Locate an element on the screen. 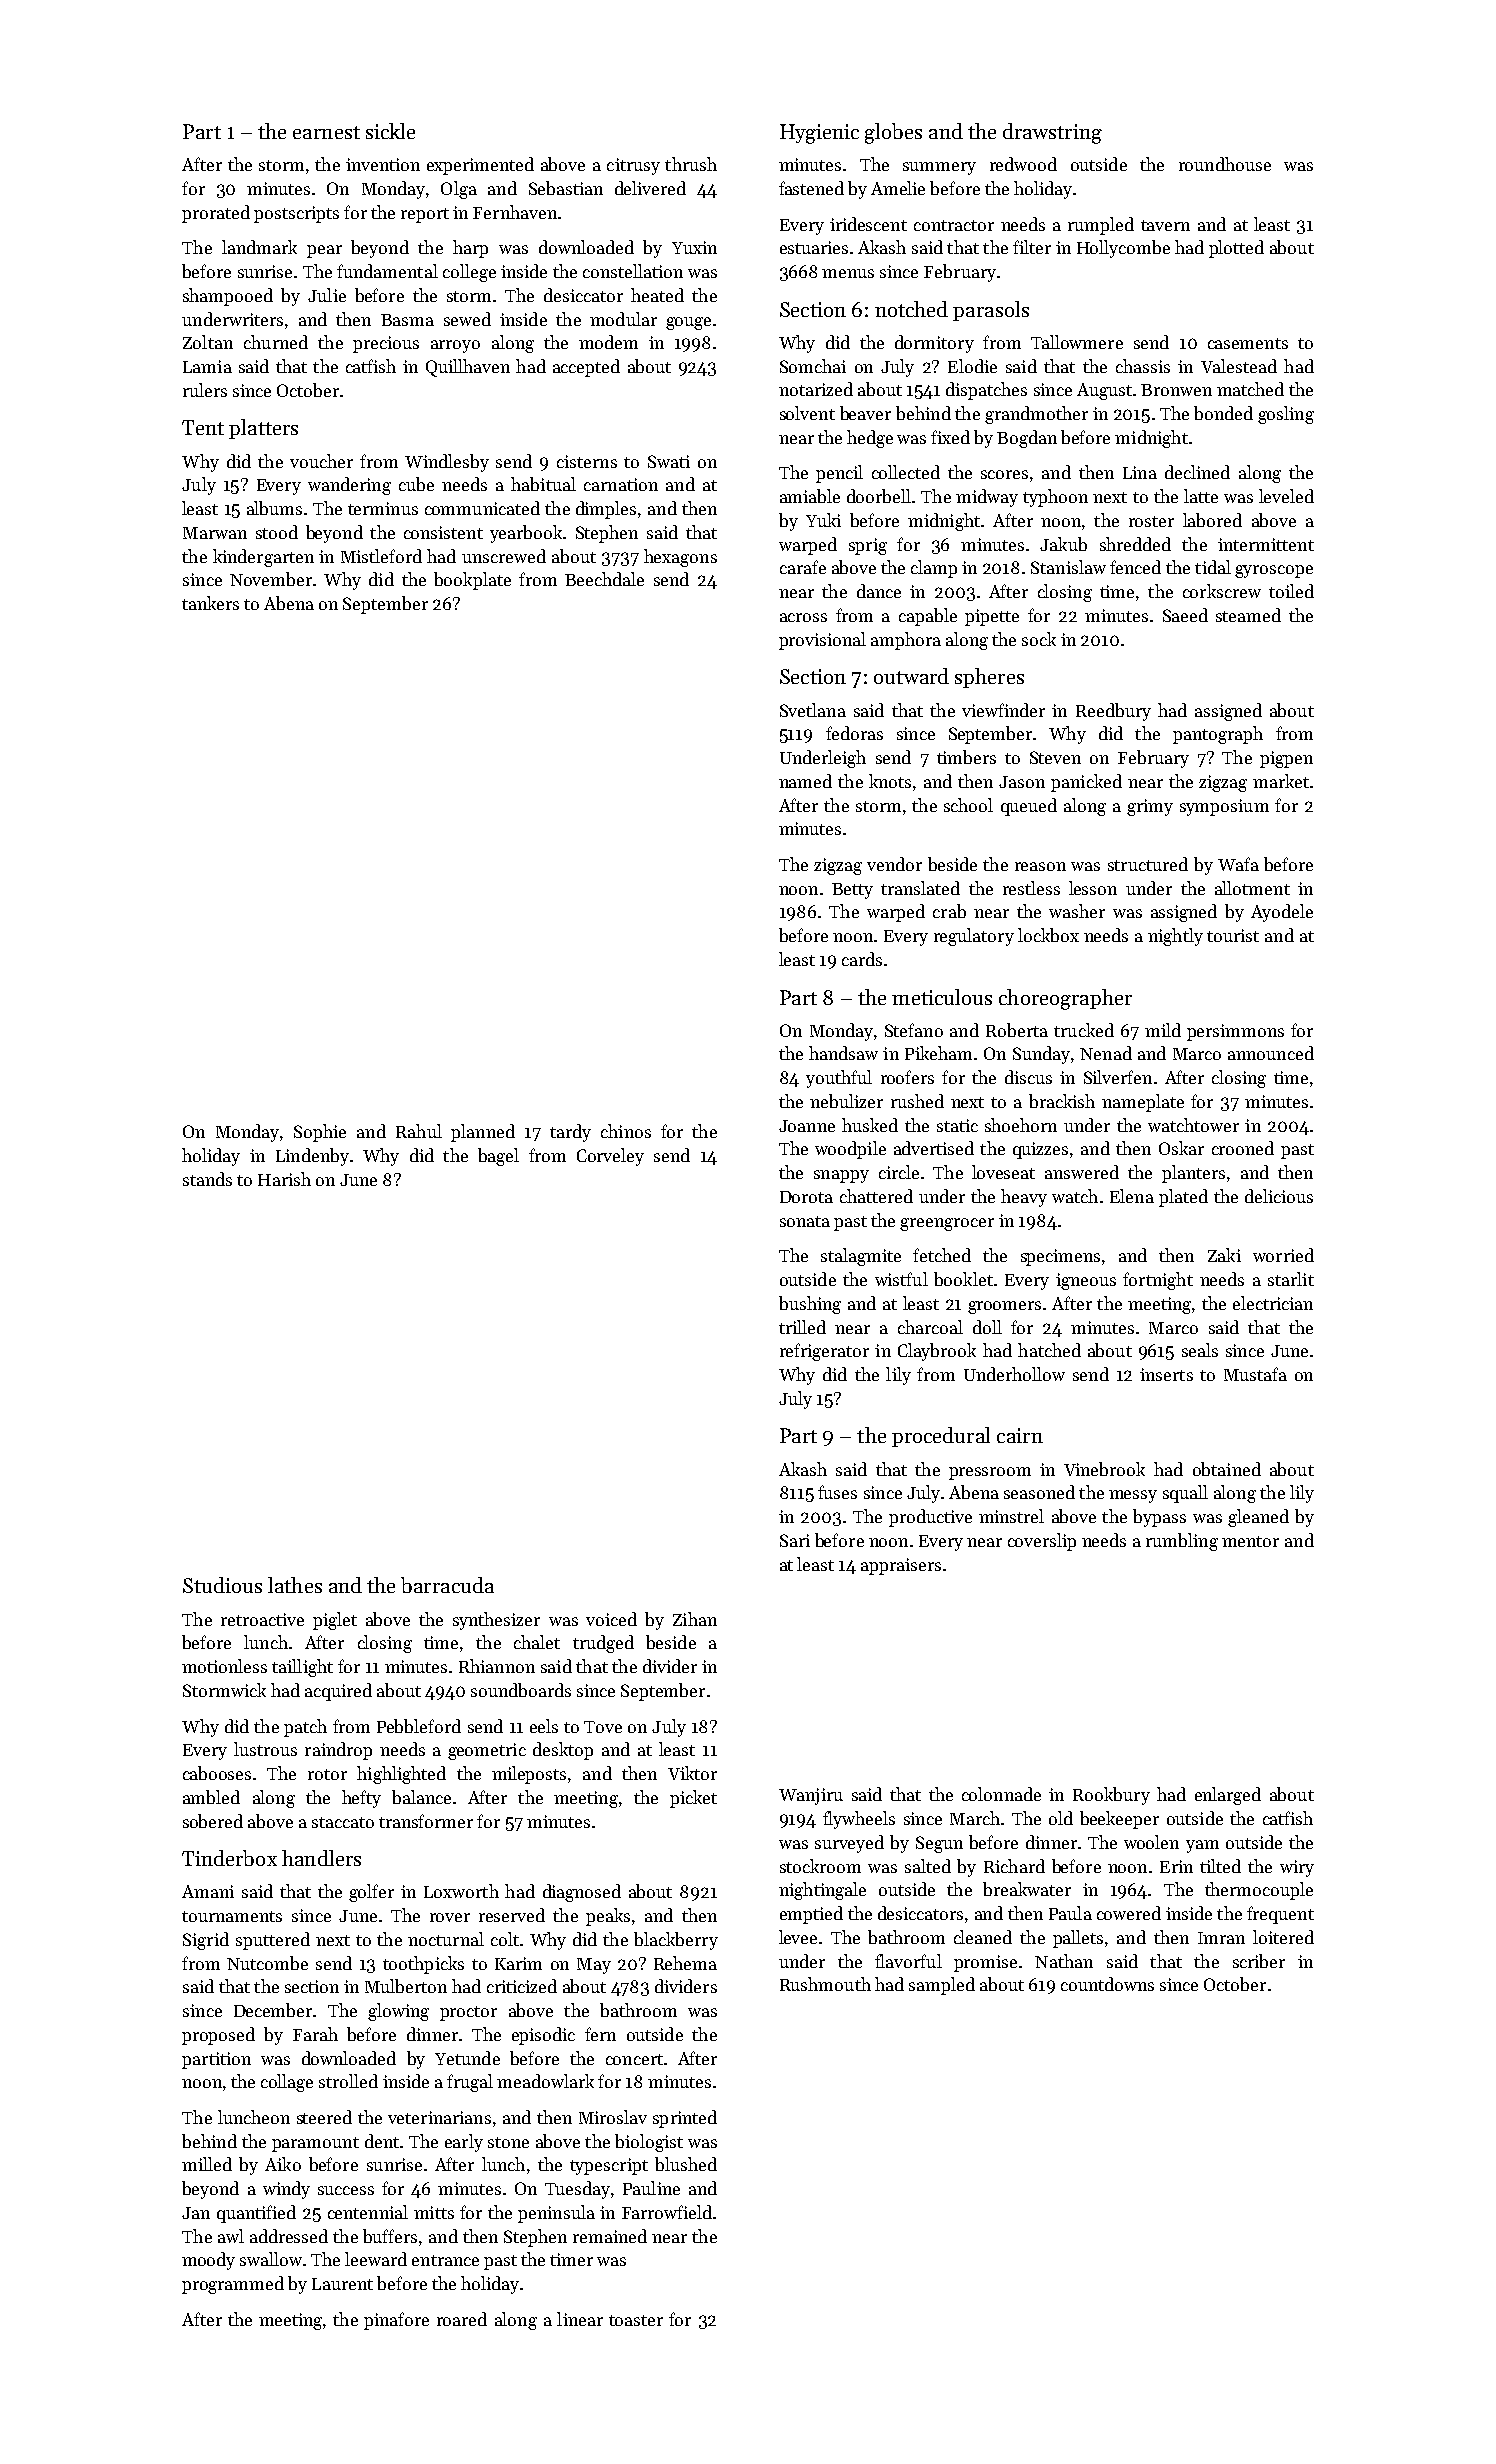  report is located at coordinates (425, 215).
